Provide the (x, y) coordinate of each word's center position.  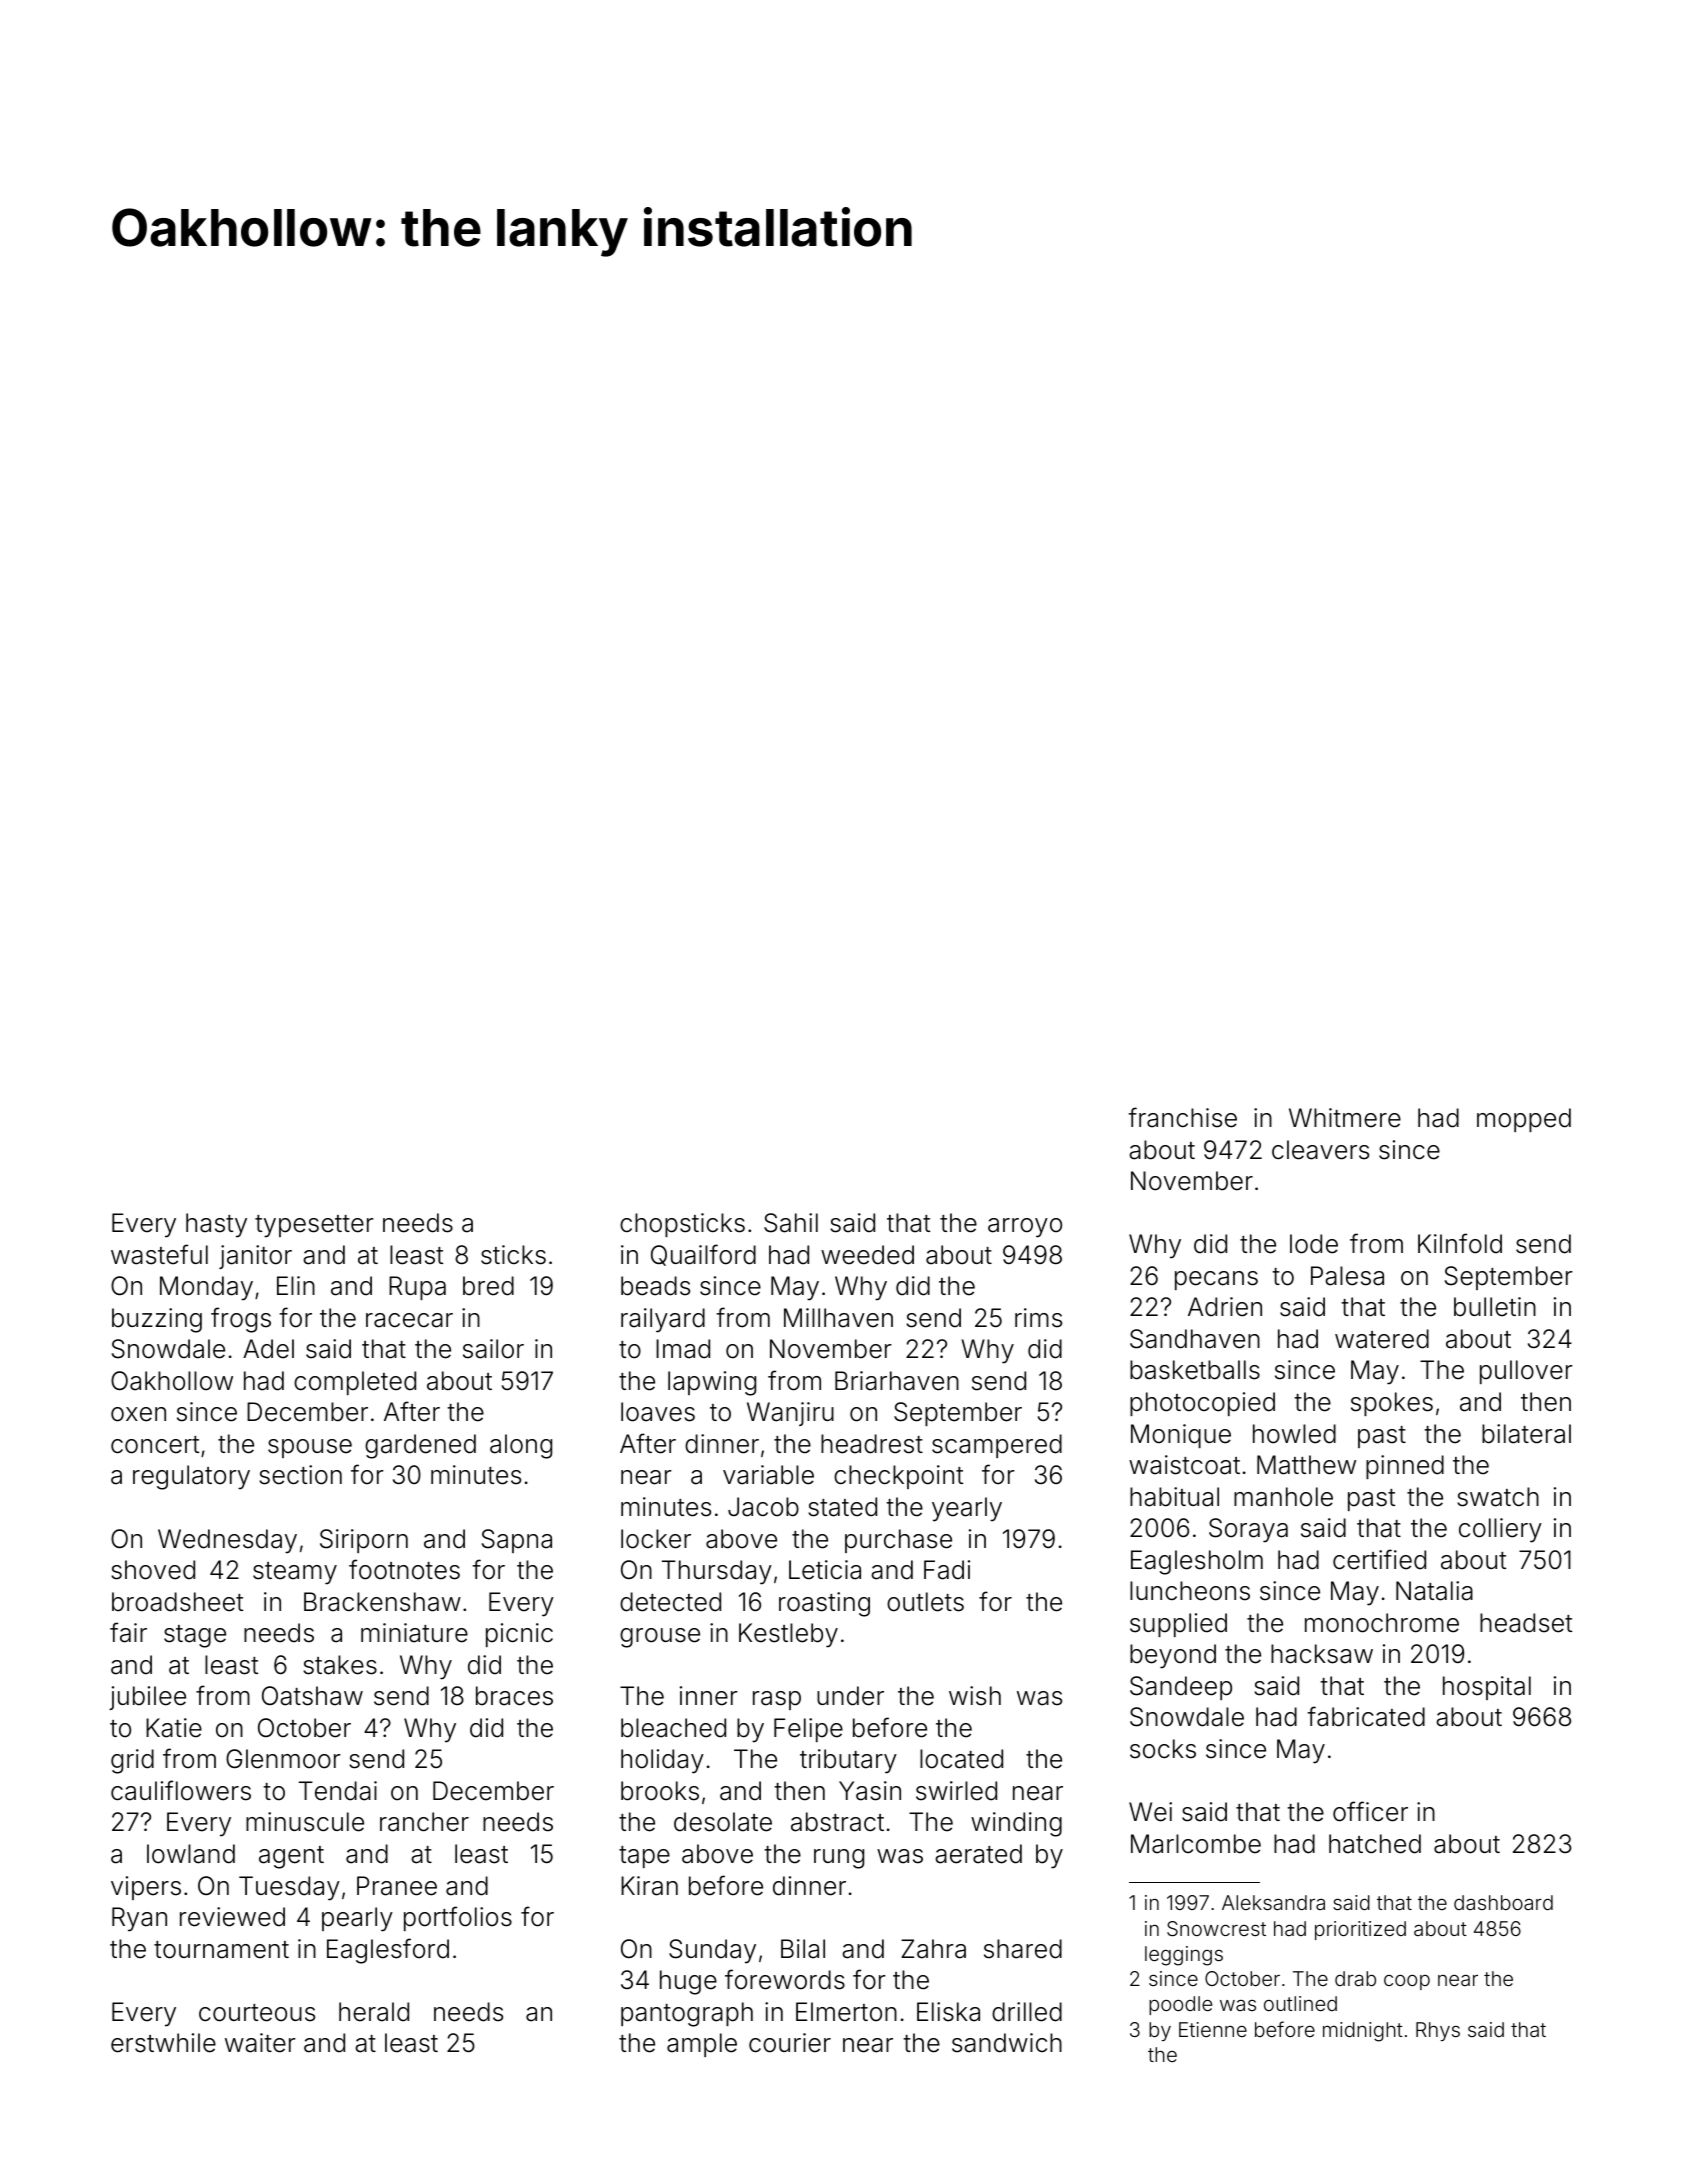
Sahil (791, 1223)
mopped (1524, 1120)
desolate (723, 1822)
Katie (174, 1728)
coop (1407, 1982)
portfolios (458, 1918)
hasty (216, 1225)
